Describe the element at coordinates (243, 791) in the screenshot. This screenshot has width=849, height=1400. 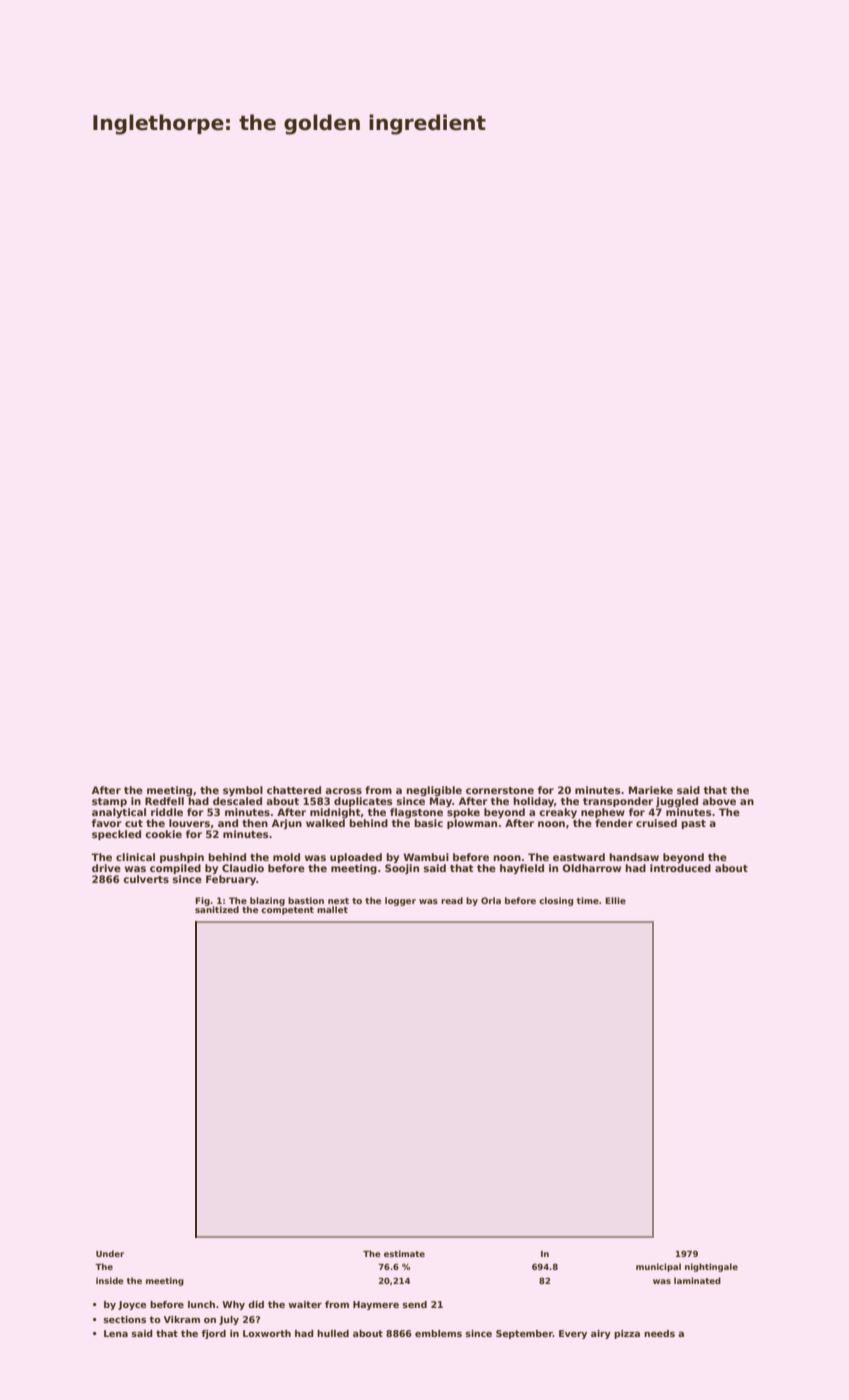
I see `symbol` at that location.
